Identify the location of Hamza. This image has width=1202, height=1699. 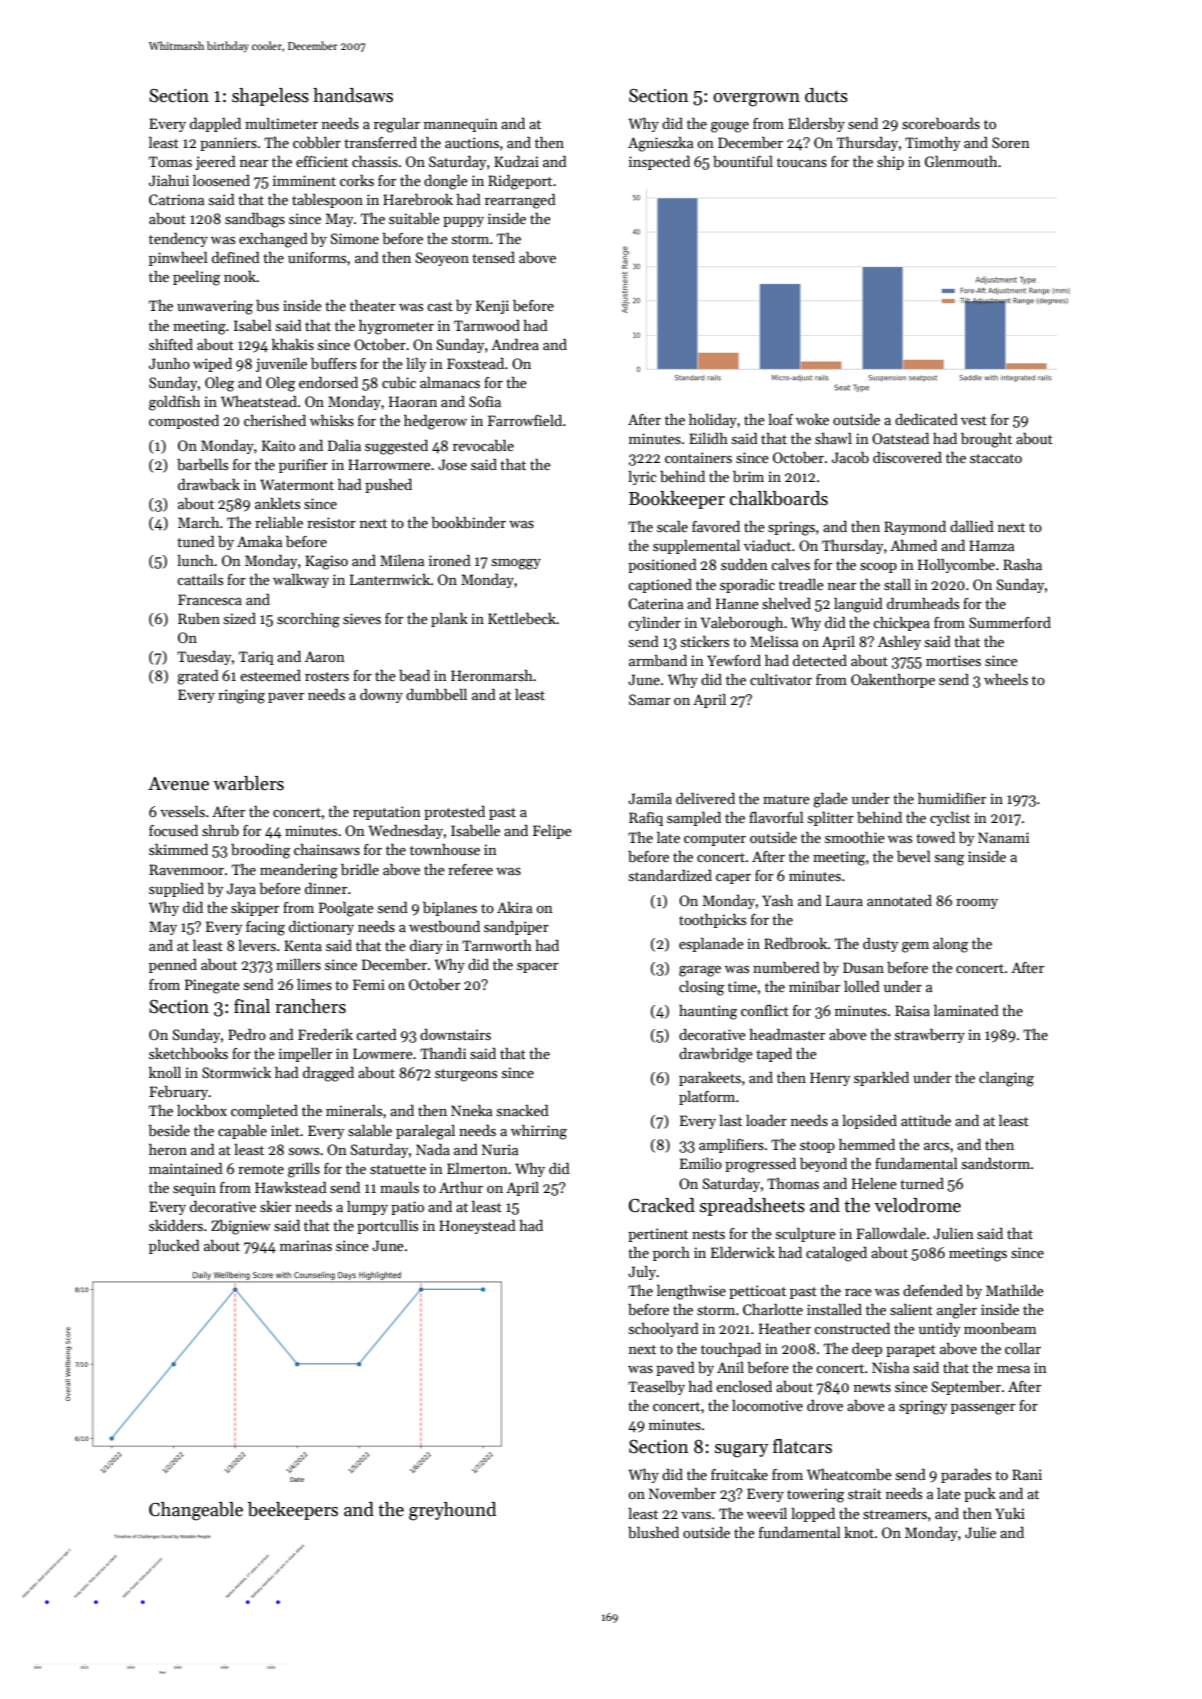
(991, 545).
